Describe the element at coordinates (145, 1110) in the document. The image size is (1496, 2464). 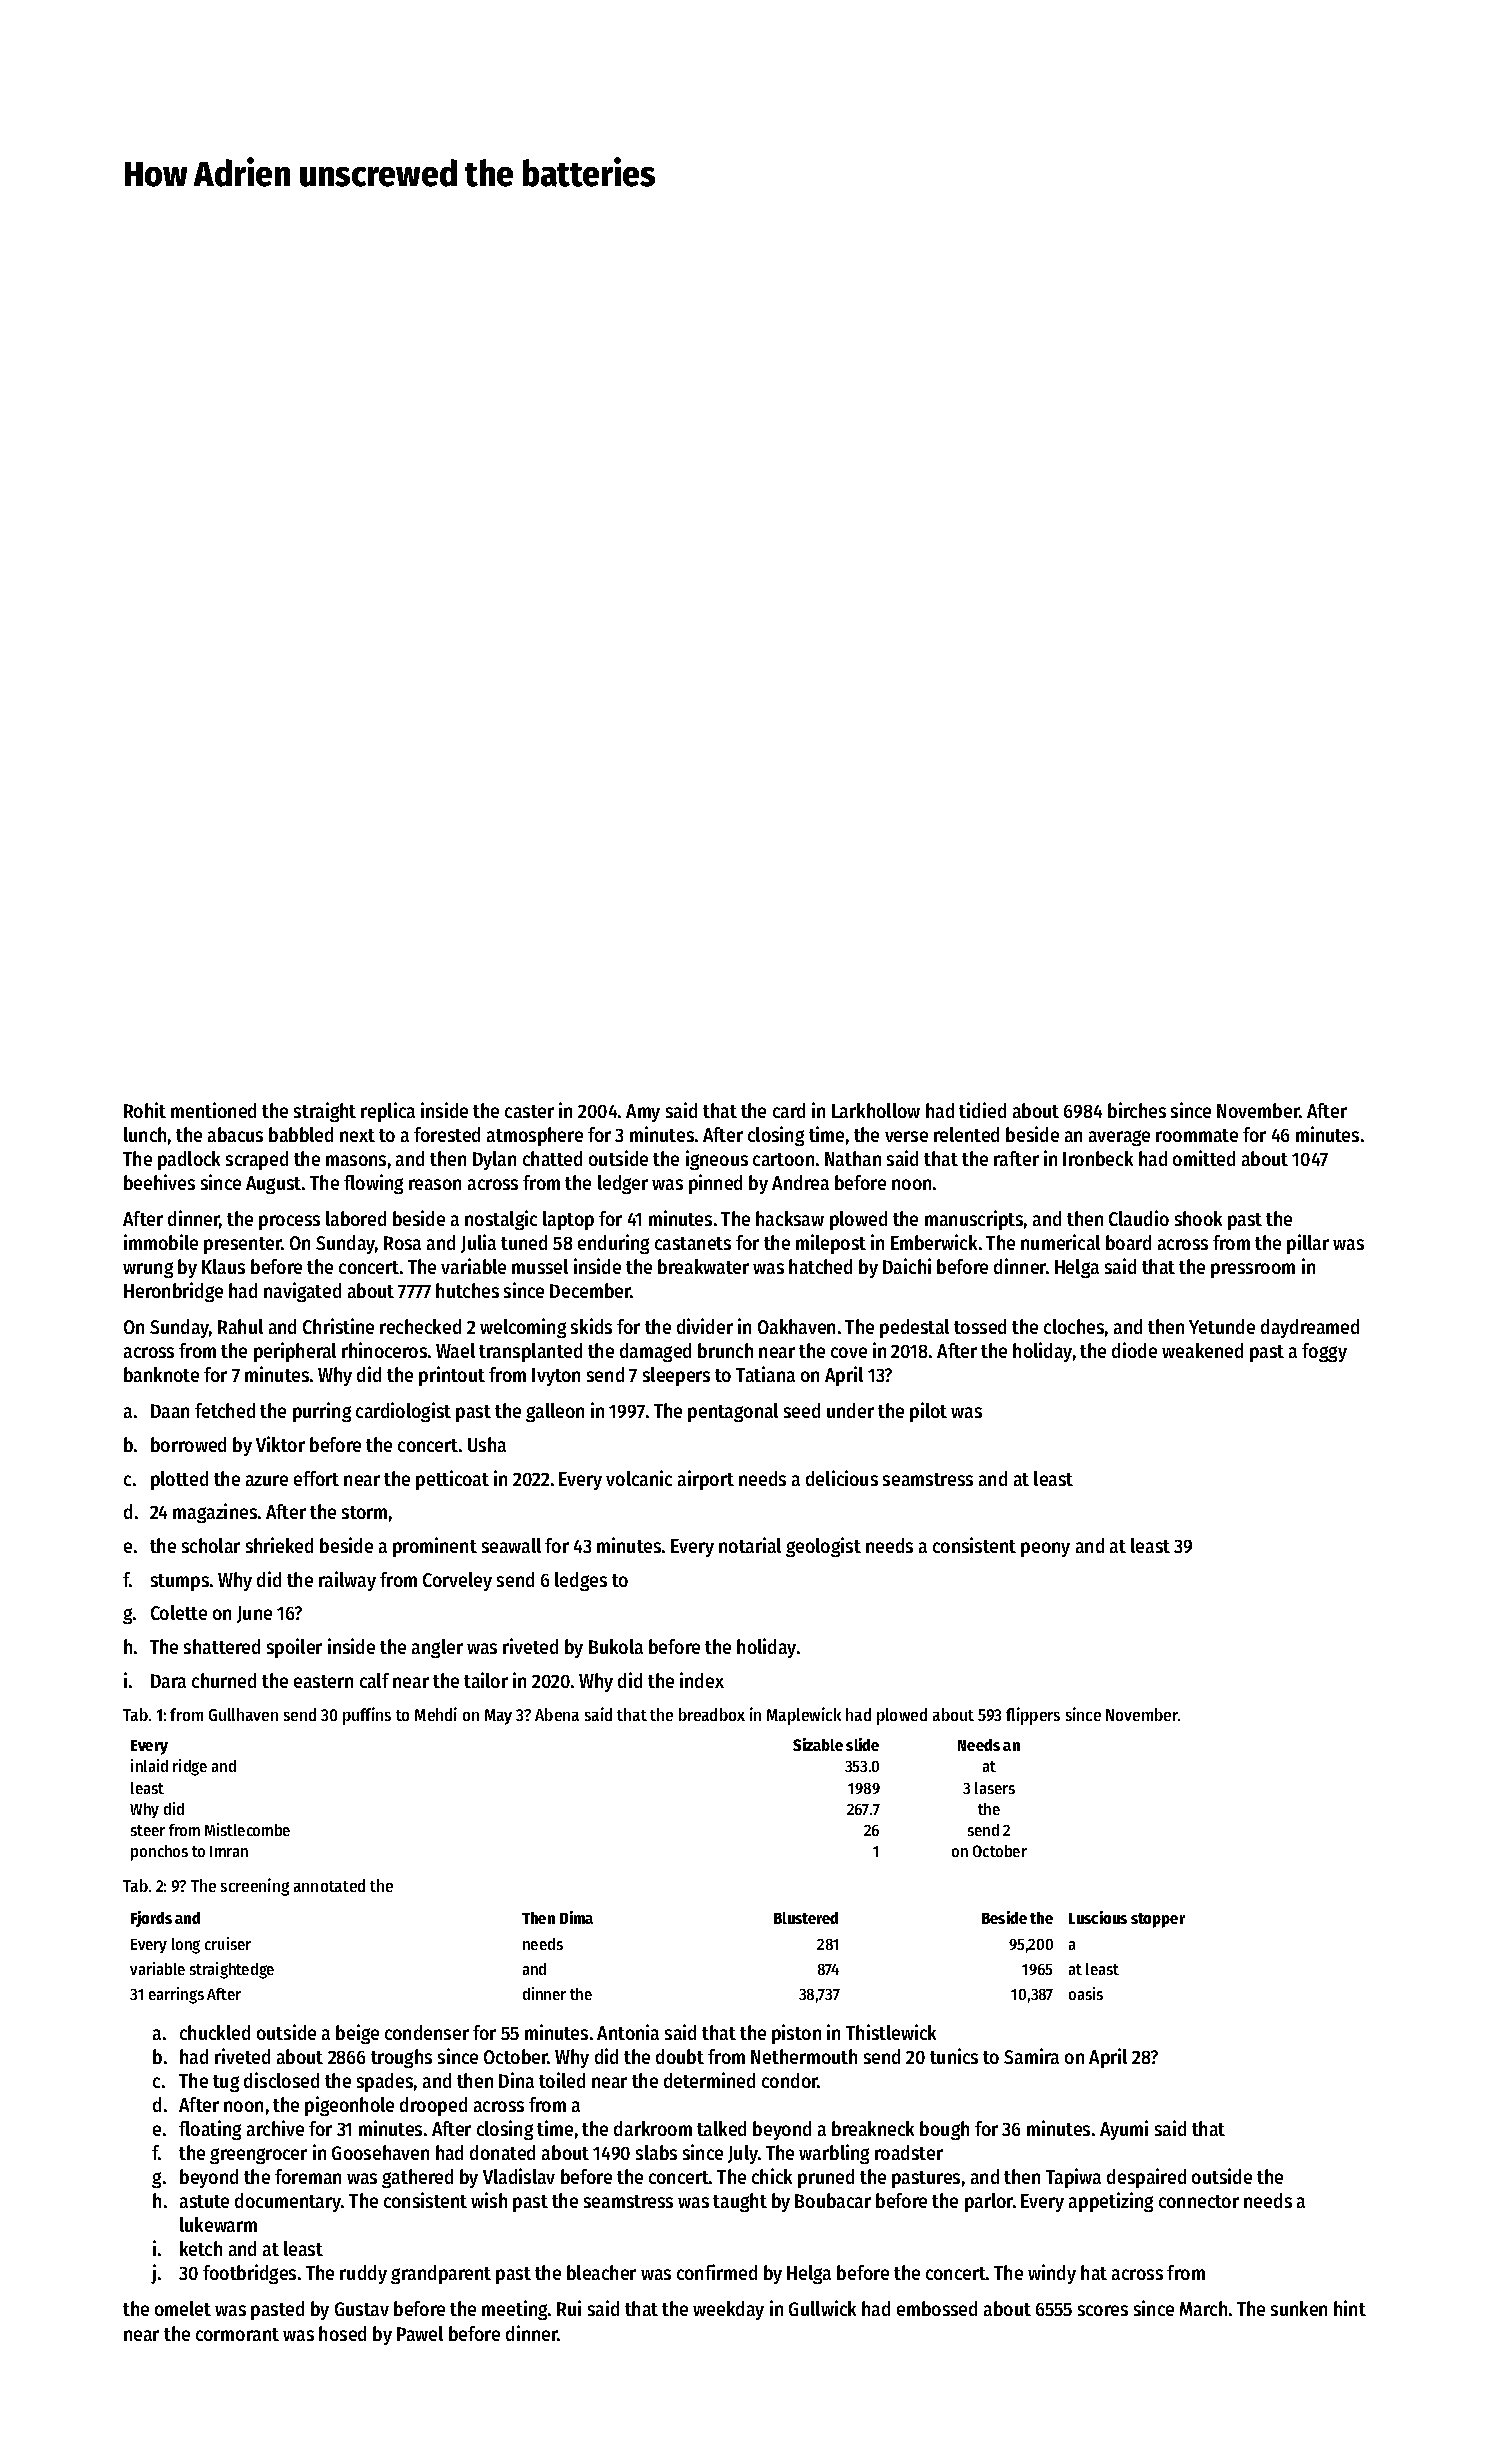
I see `Rohit` at that location.
